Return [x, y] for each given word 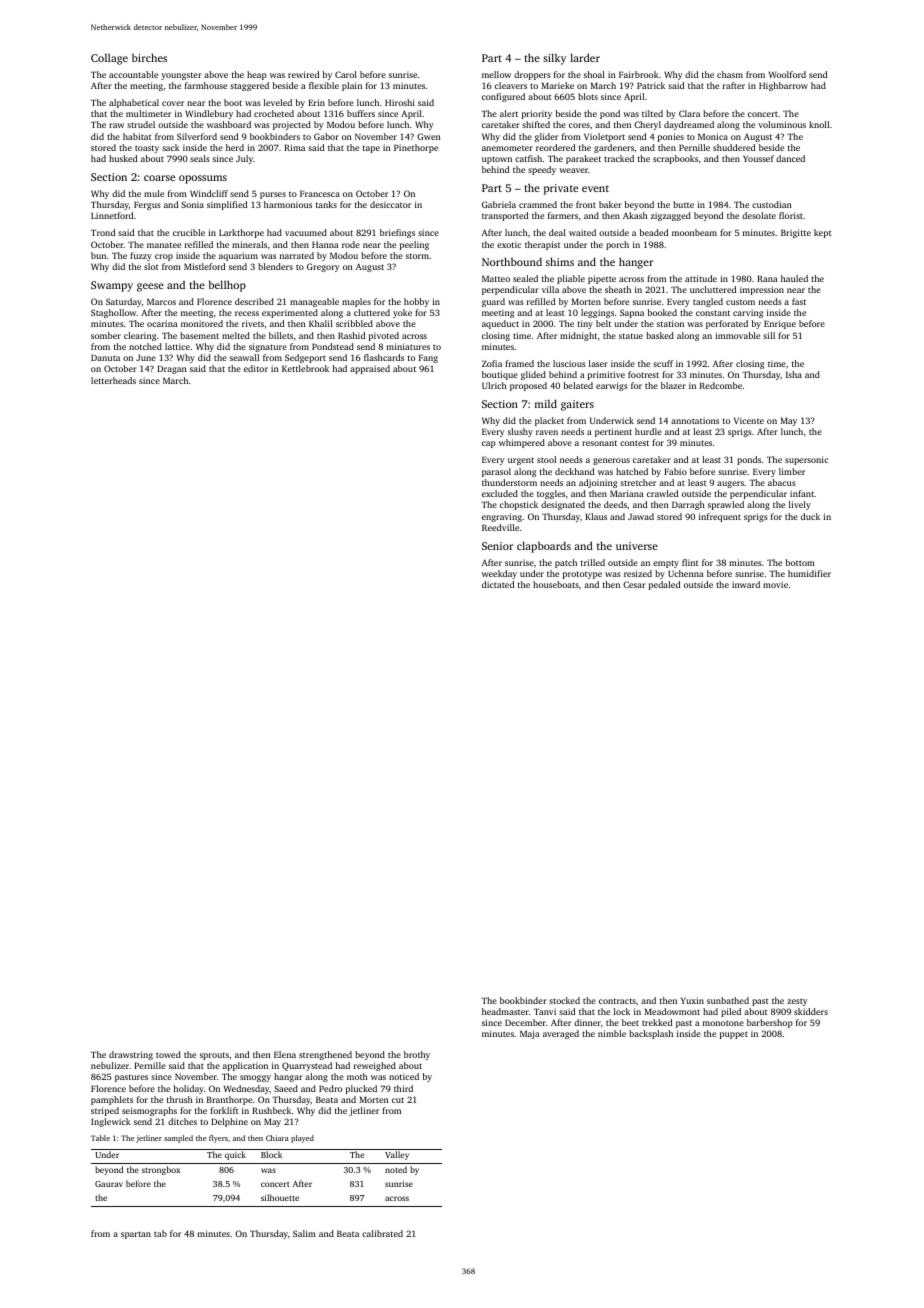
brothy [417, 1055]
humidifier [809, 573]
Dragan [171, 369]
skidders [811, 1011]
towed [168, 1054]
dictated [498, 584]
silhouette [280, 1197]
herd [235, 147]
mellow [496, 74]
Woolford [787, 74]
